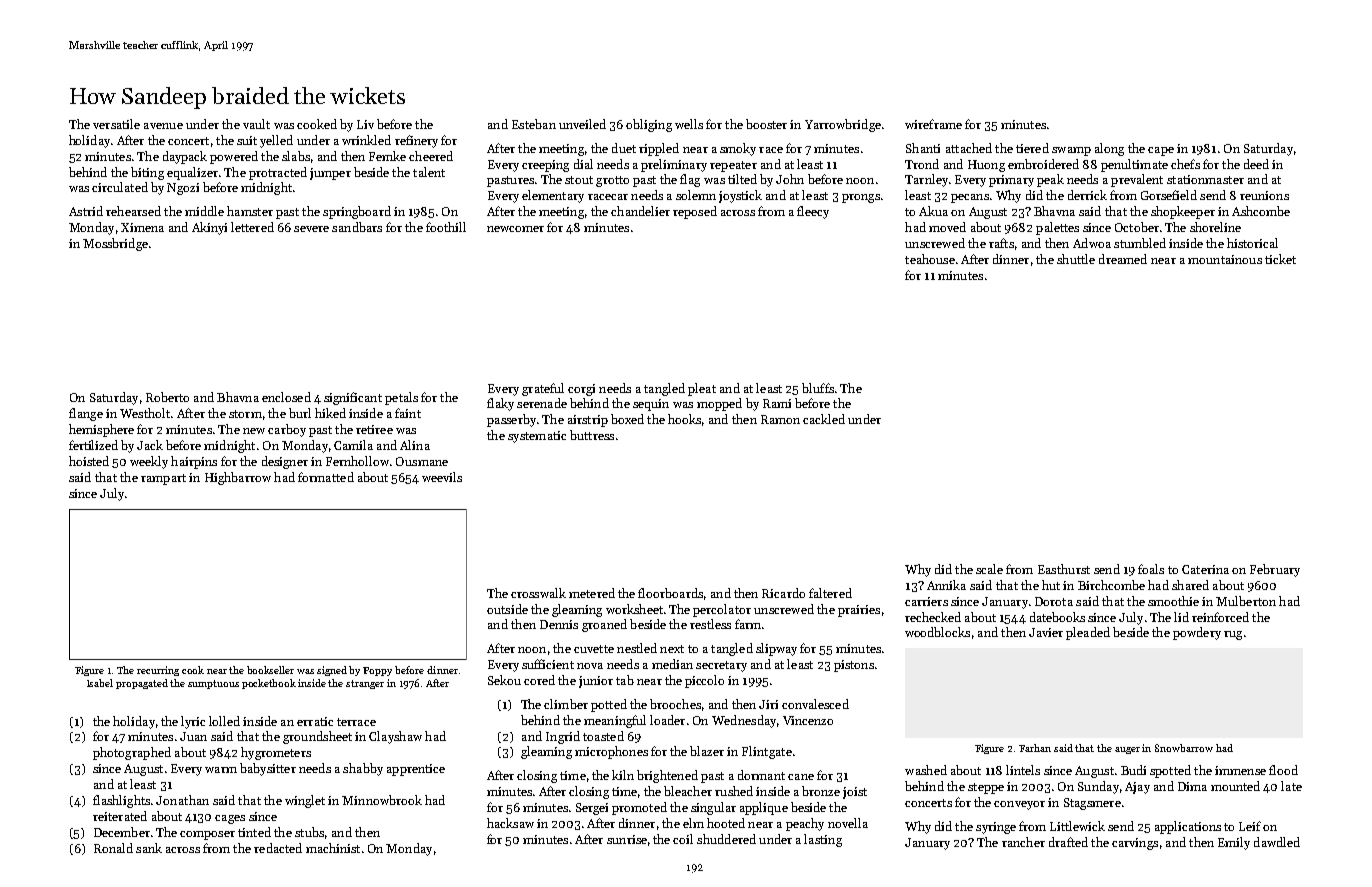 This document has width=1372, height=887. What do you see at coordinates (250, 211) in the document?
I see `hamster` at bounding box center [250, 211].
